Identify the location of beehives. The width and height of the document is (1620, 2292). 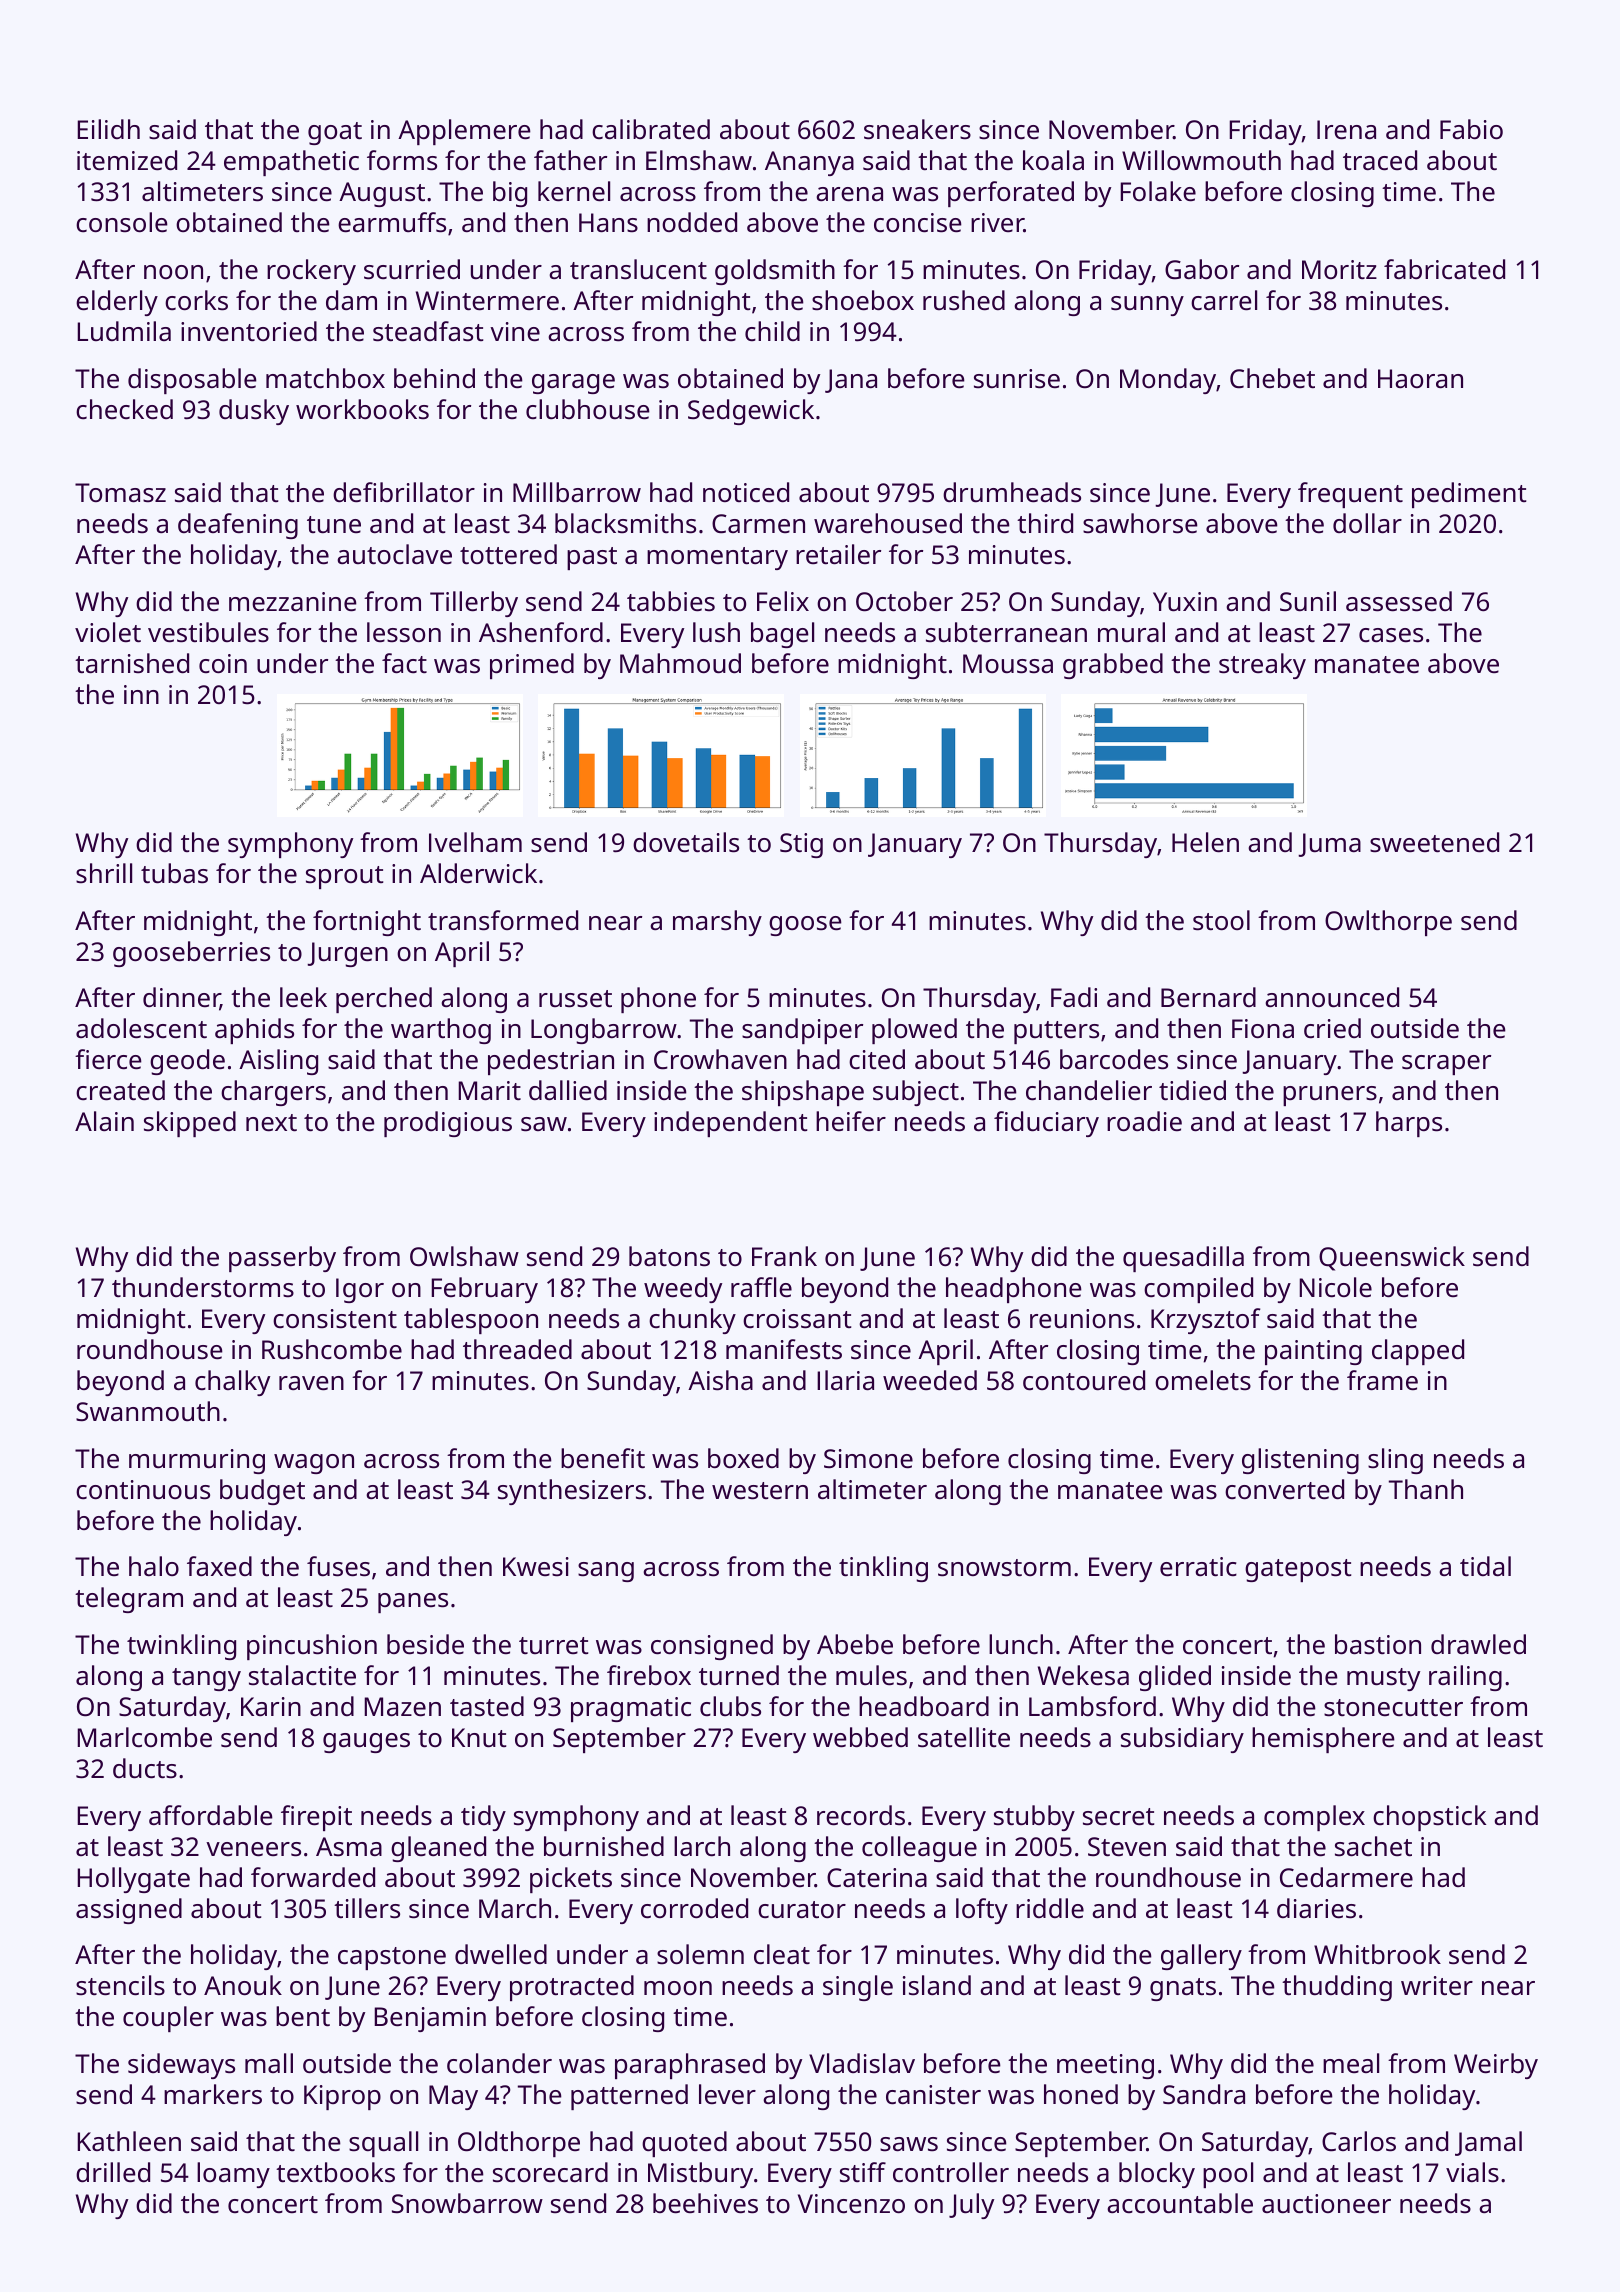
(705, 2203).
